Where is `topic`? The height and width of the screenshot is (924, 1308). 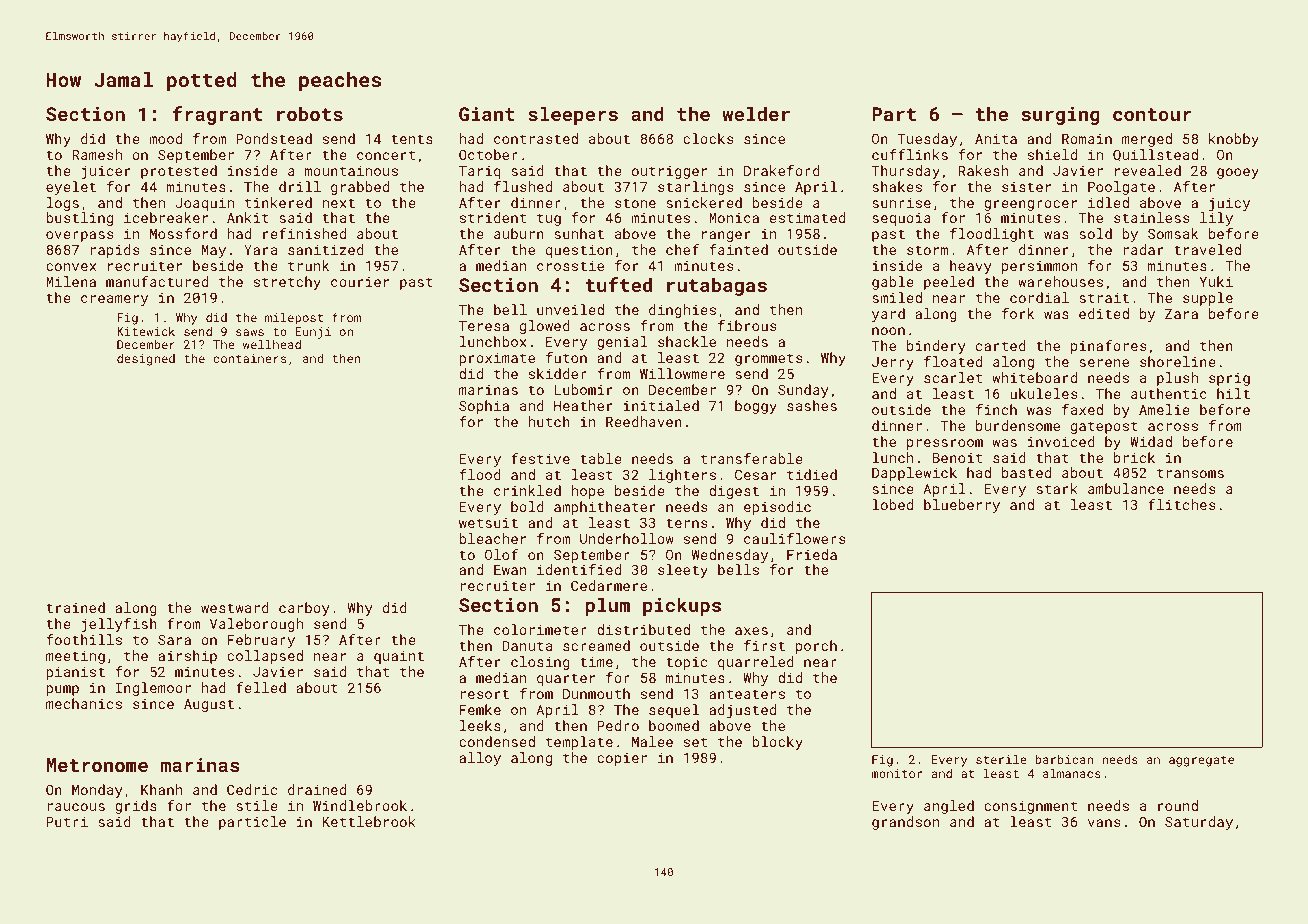 topic is located at coordinates (686, 663).
